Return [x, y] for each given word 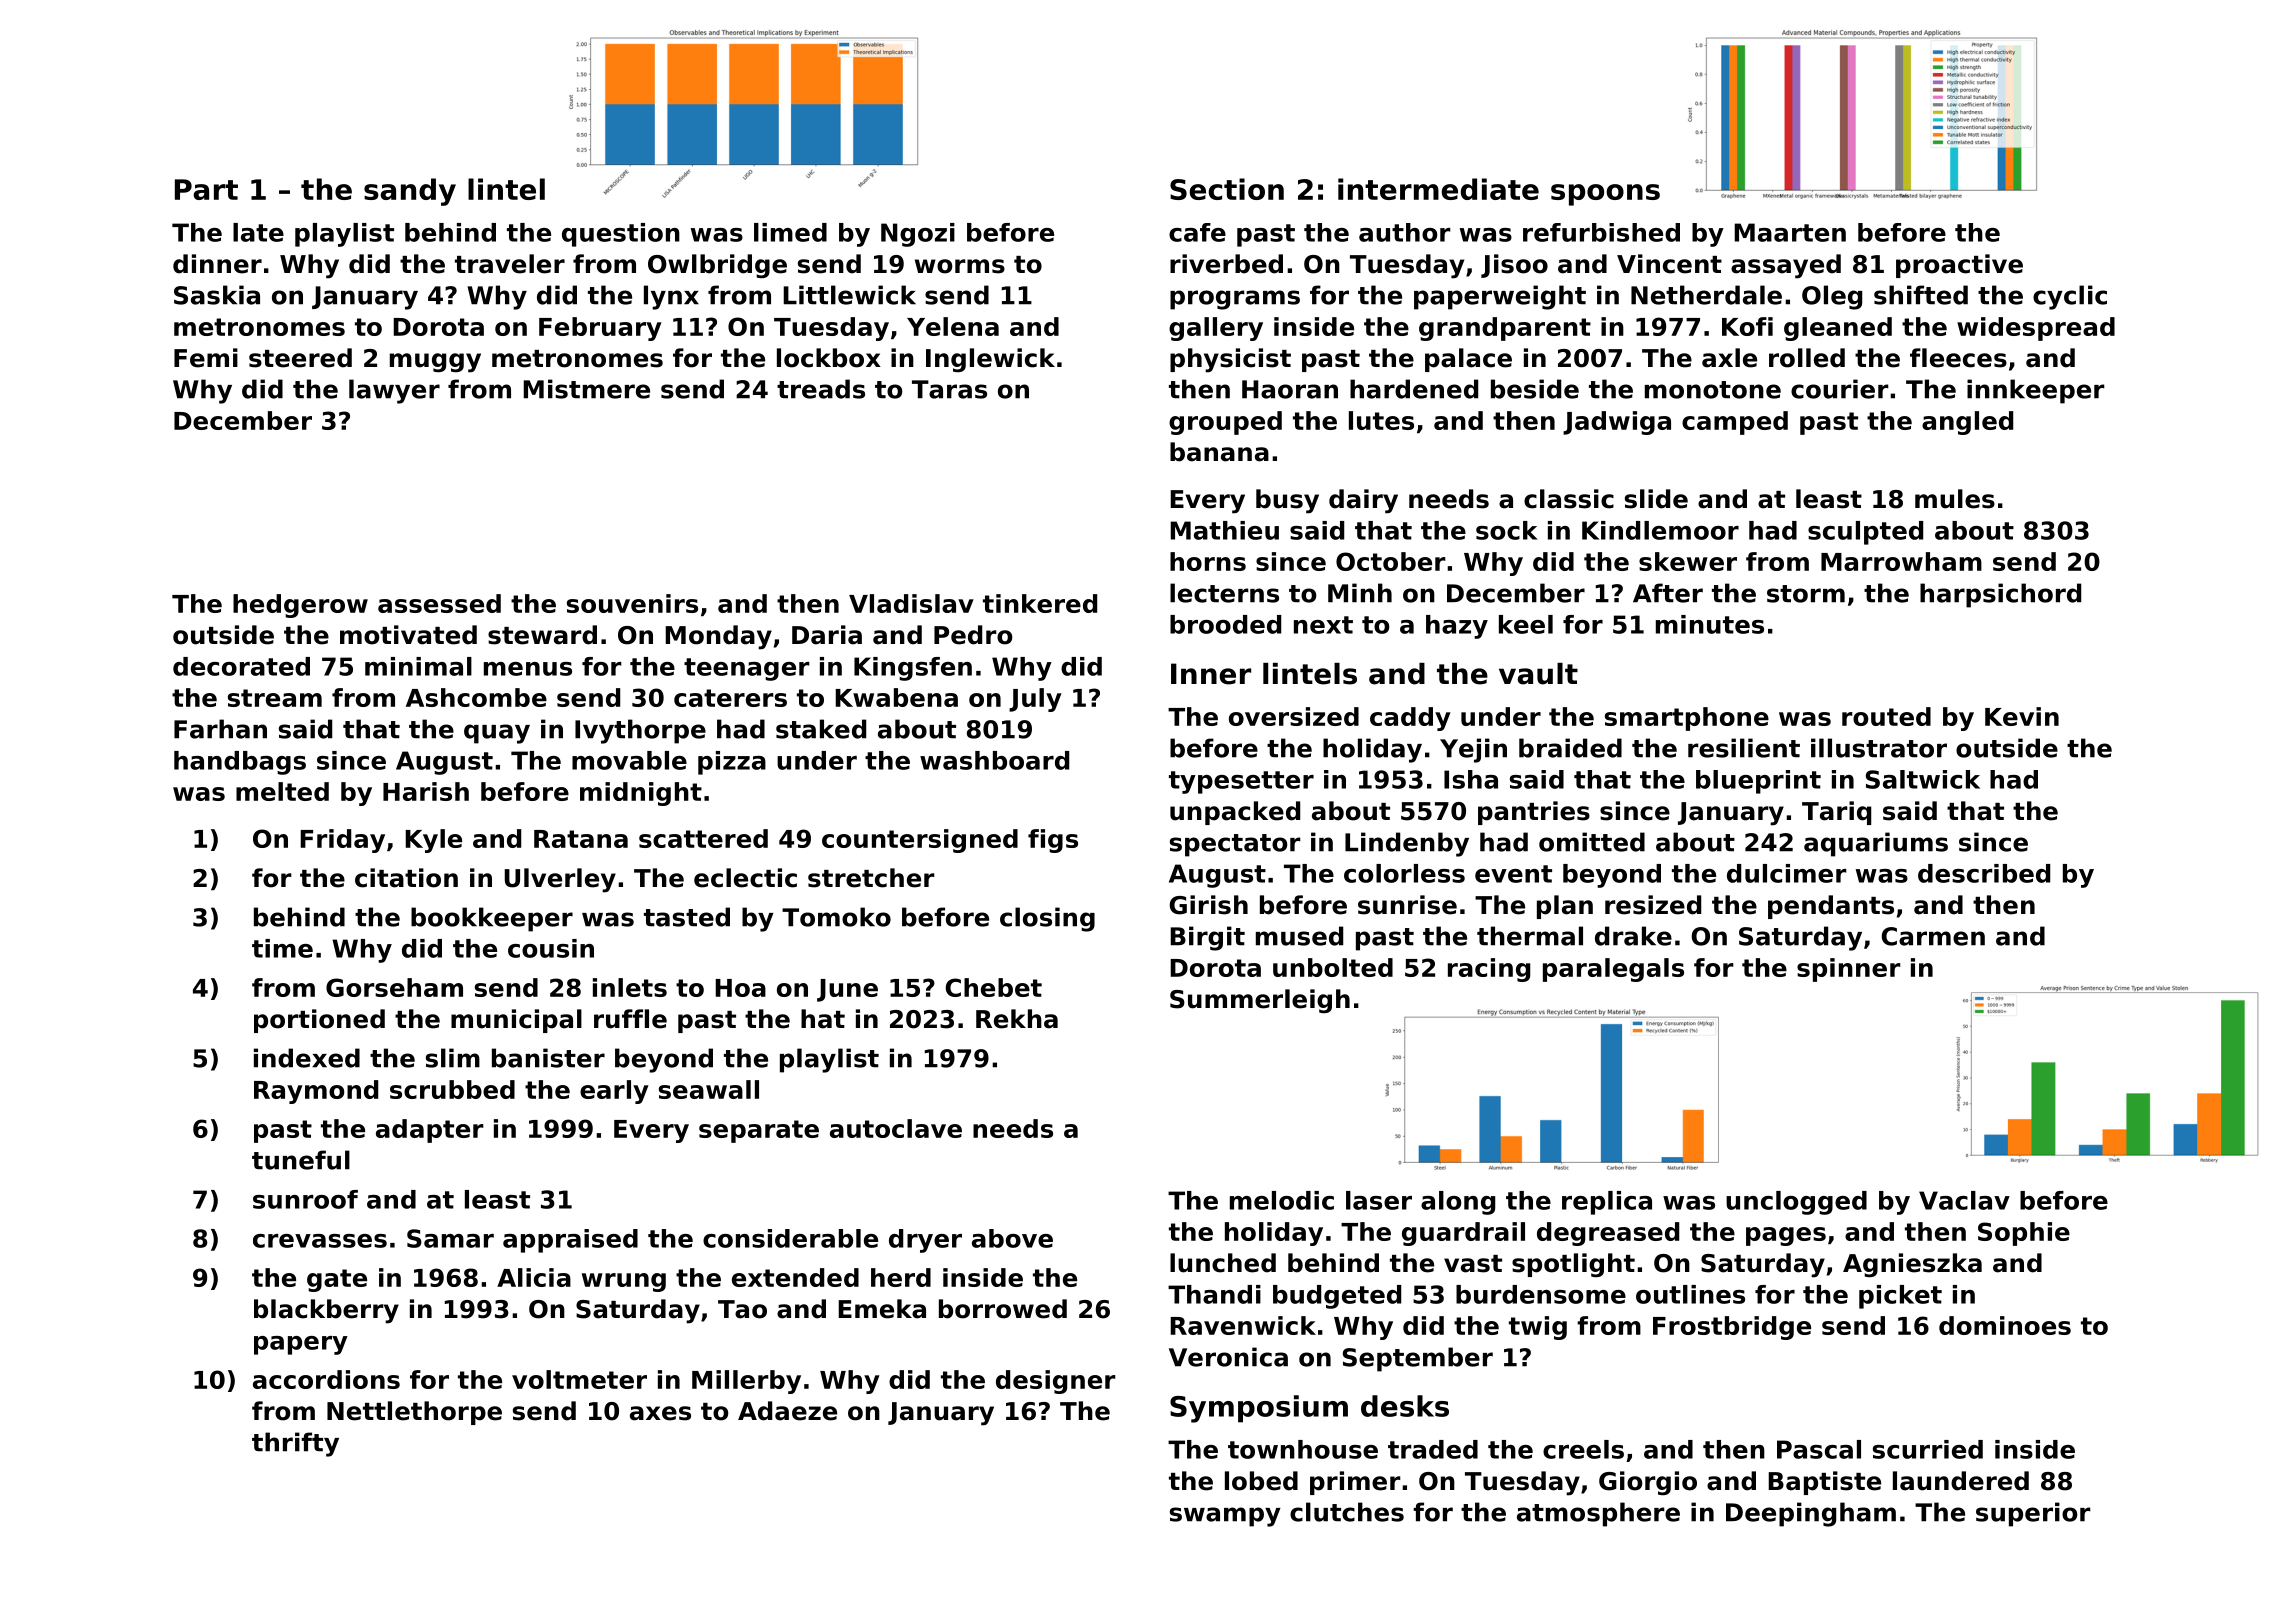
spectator [1235, 845]
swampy [1225, 1517]
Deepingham [1811, 1514]
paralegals [1613, 970]
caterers [730, 698]
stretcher [871, 878]
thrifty [295, 1444]
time [282, 948]
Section [1227, 189]
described [1984, 873]
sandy [410, 192]
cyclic [2070, 297]
